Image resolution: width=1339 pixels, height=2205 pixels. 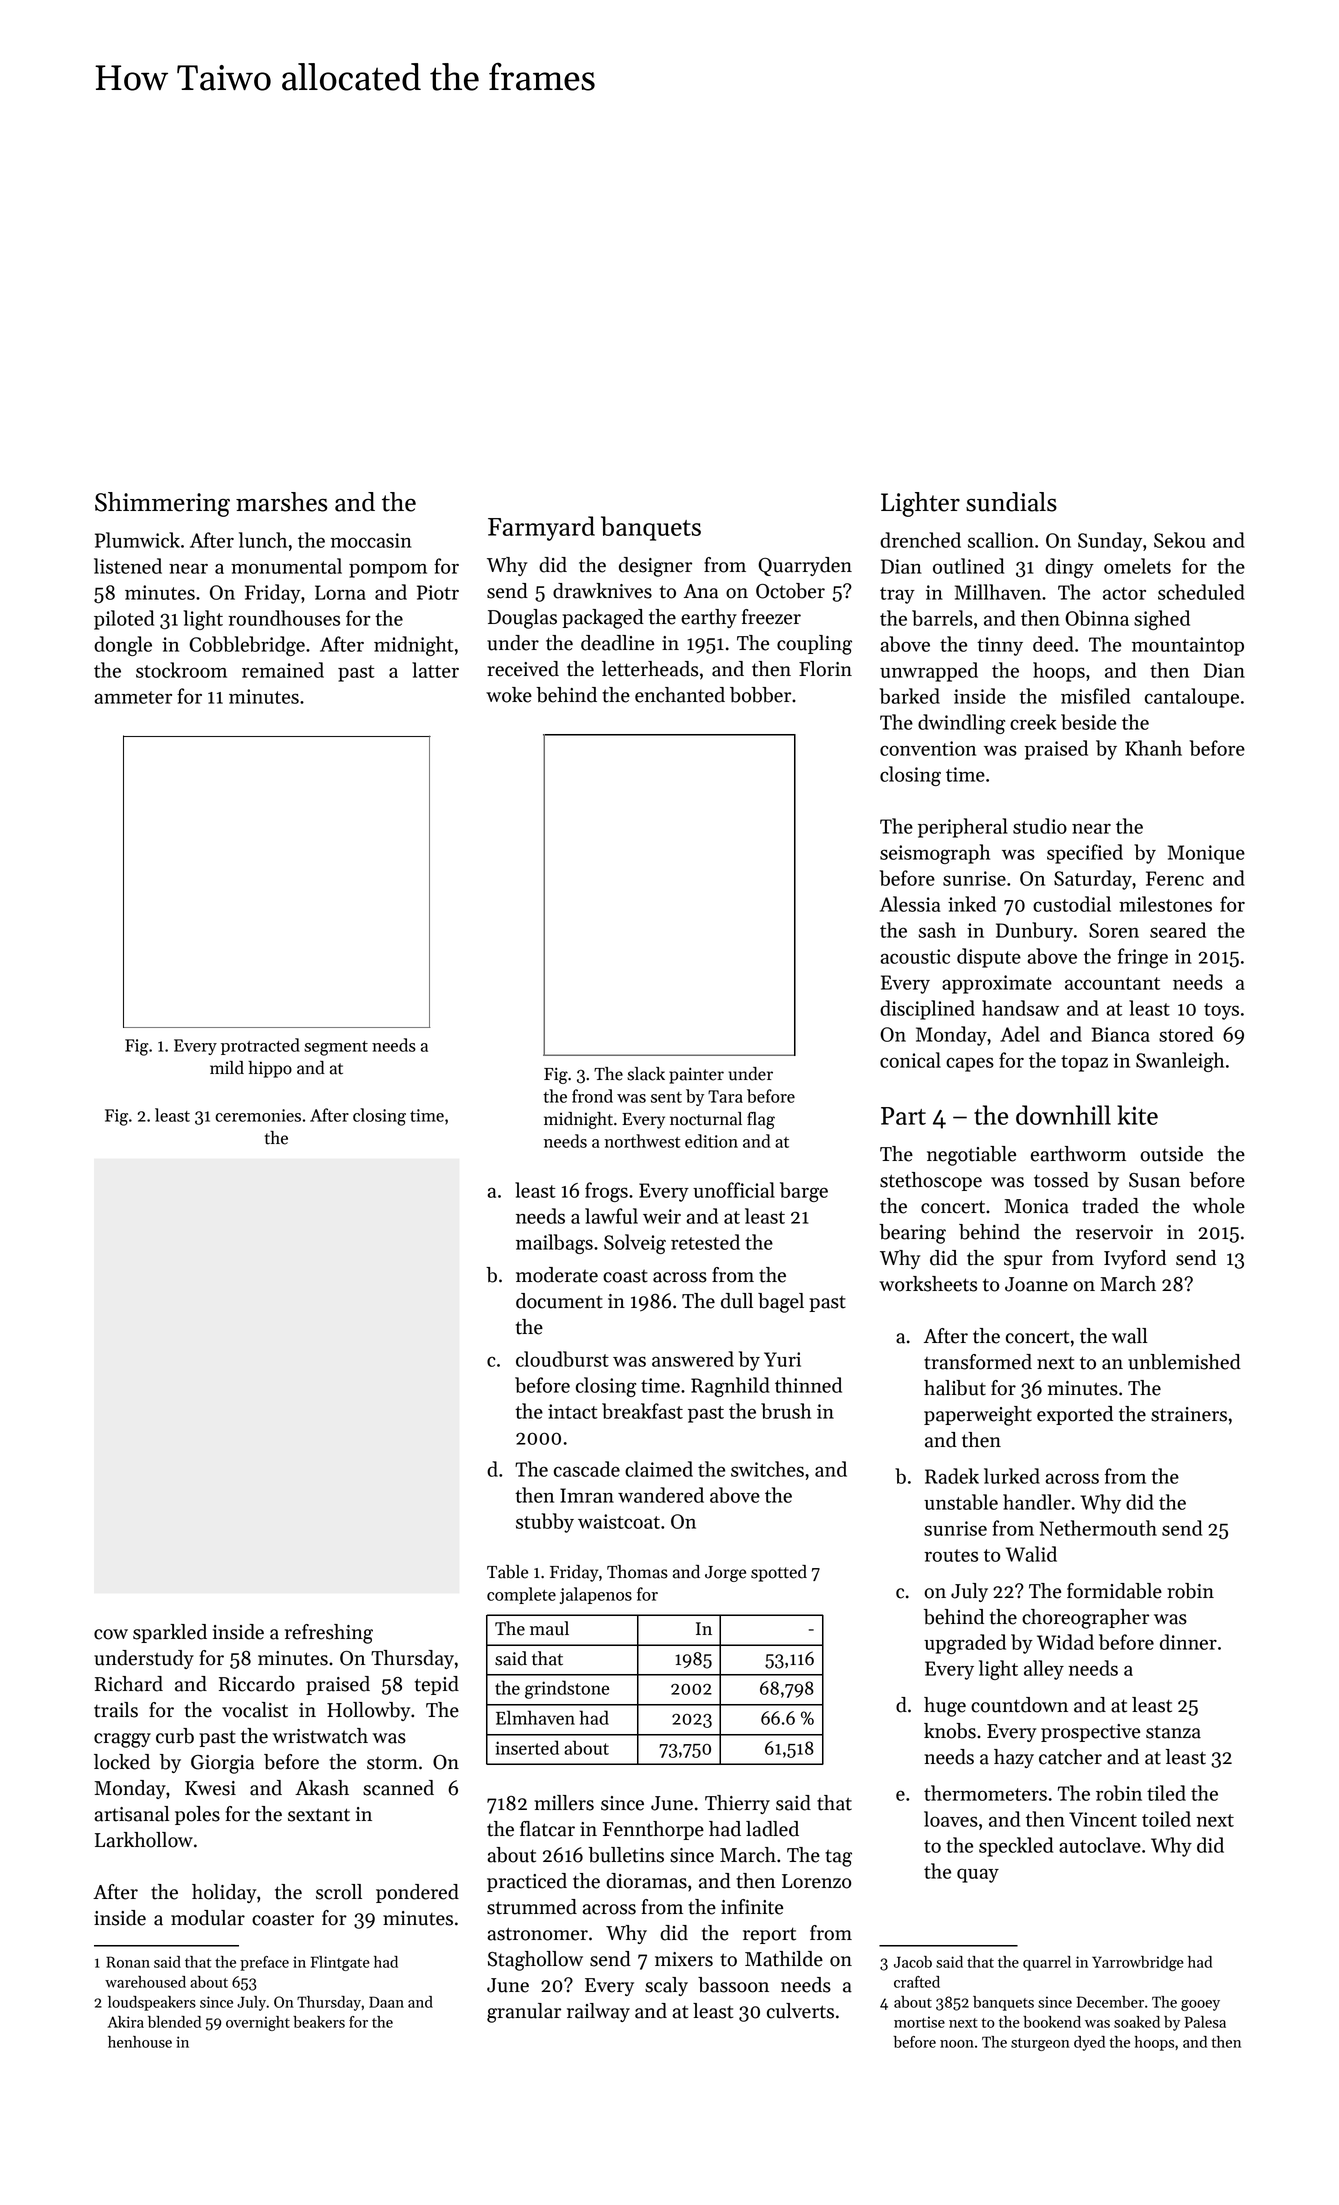 I want to click on sparkled, so click(x=170, y=1633).
